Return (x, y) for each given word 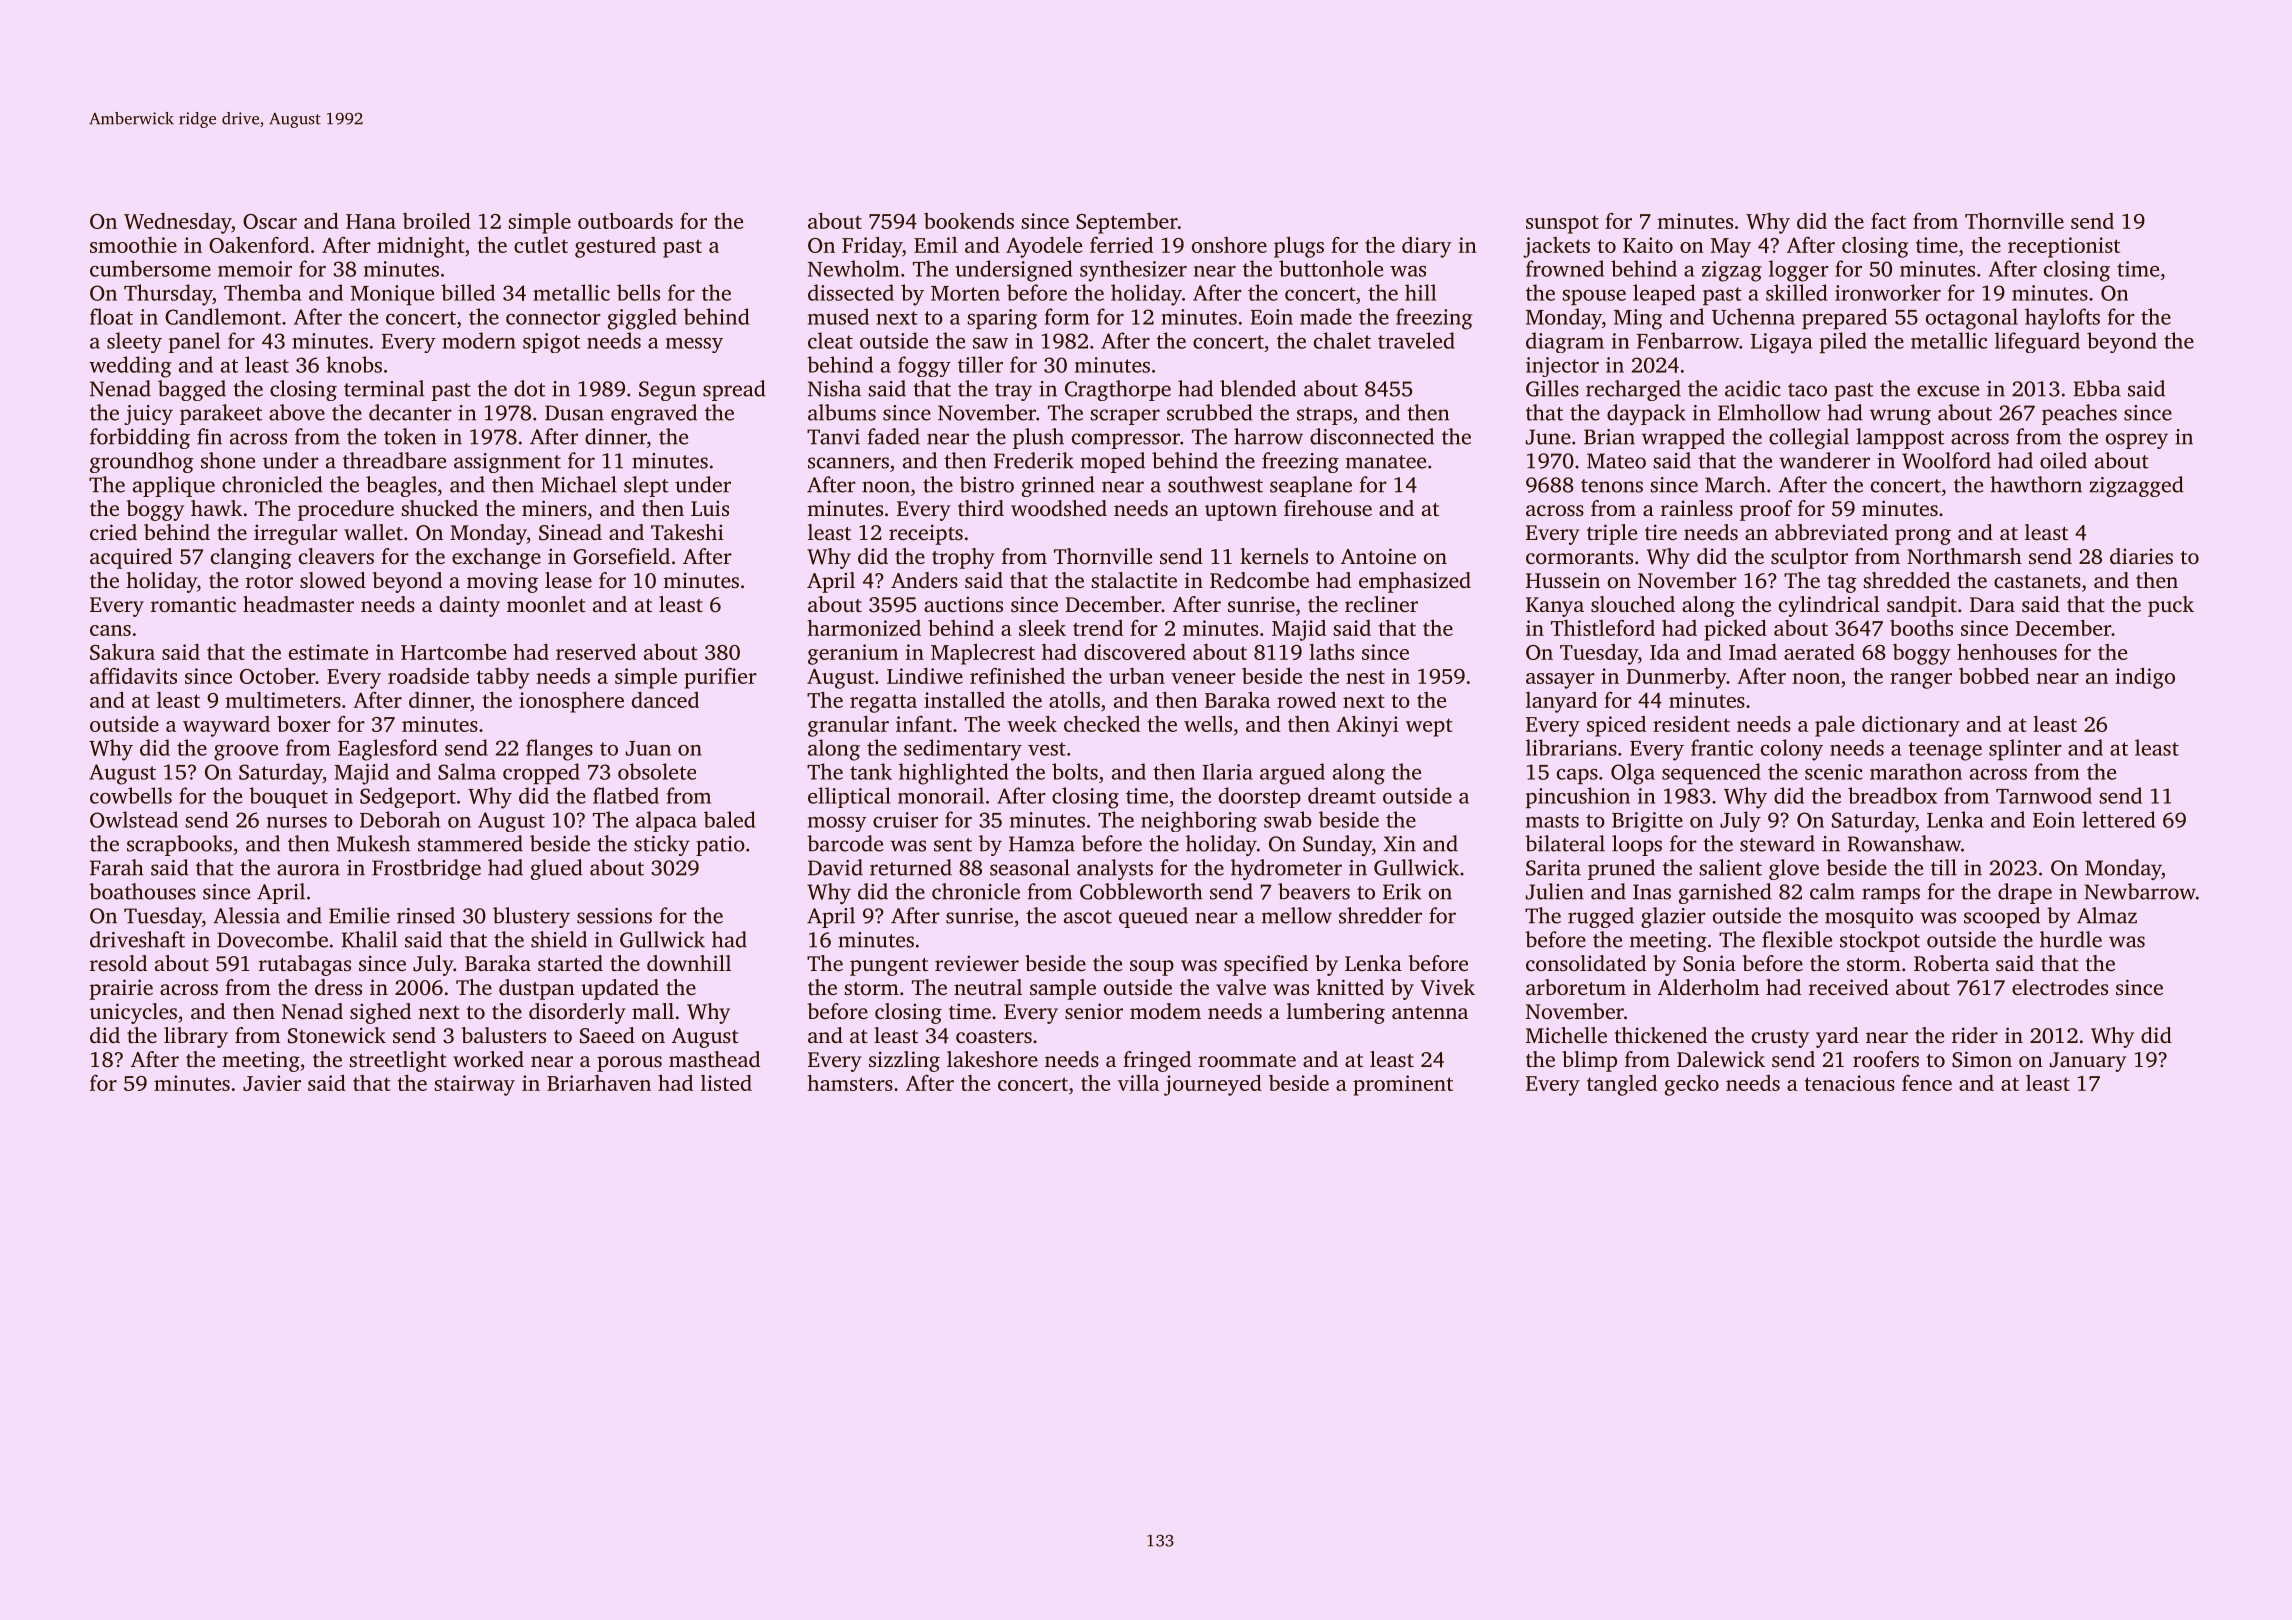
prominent (1403, 1085)
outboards (625, 220)
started (570, 963)
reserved (596, 652)
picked (1735, 630)
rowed (1306, 700)
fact (1888, 221)
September (1127, 223)
